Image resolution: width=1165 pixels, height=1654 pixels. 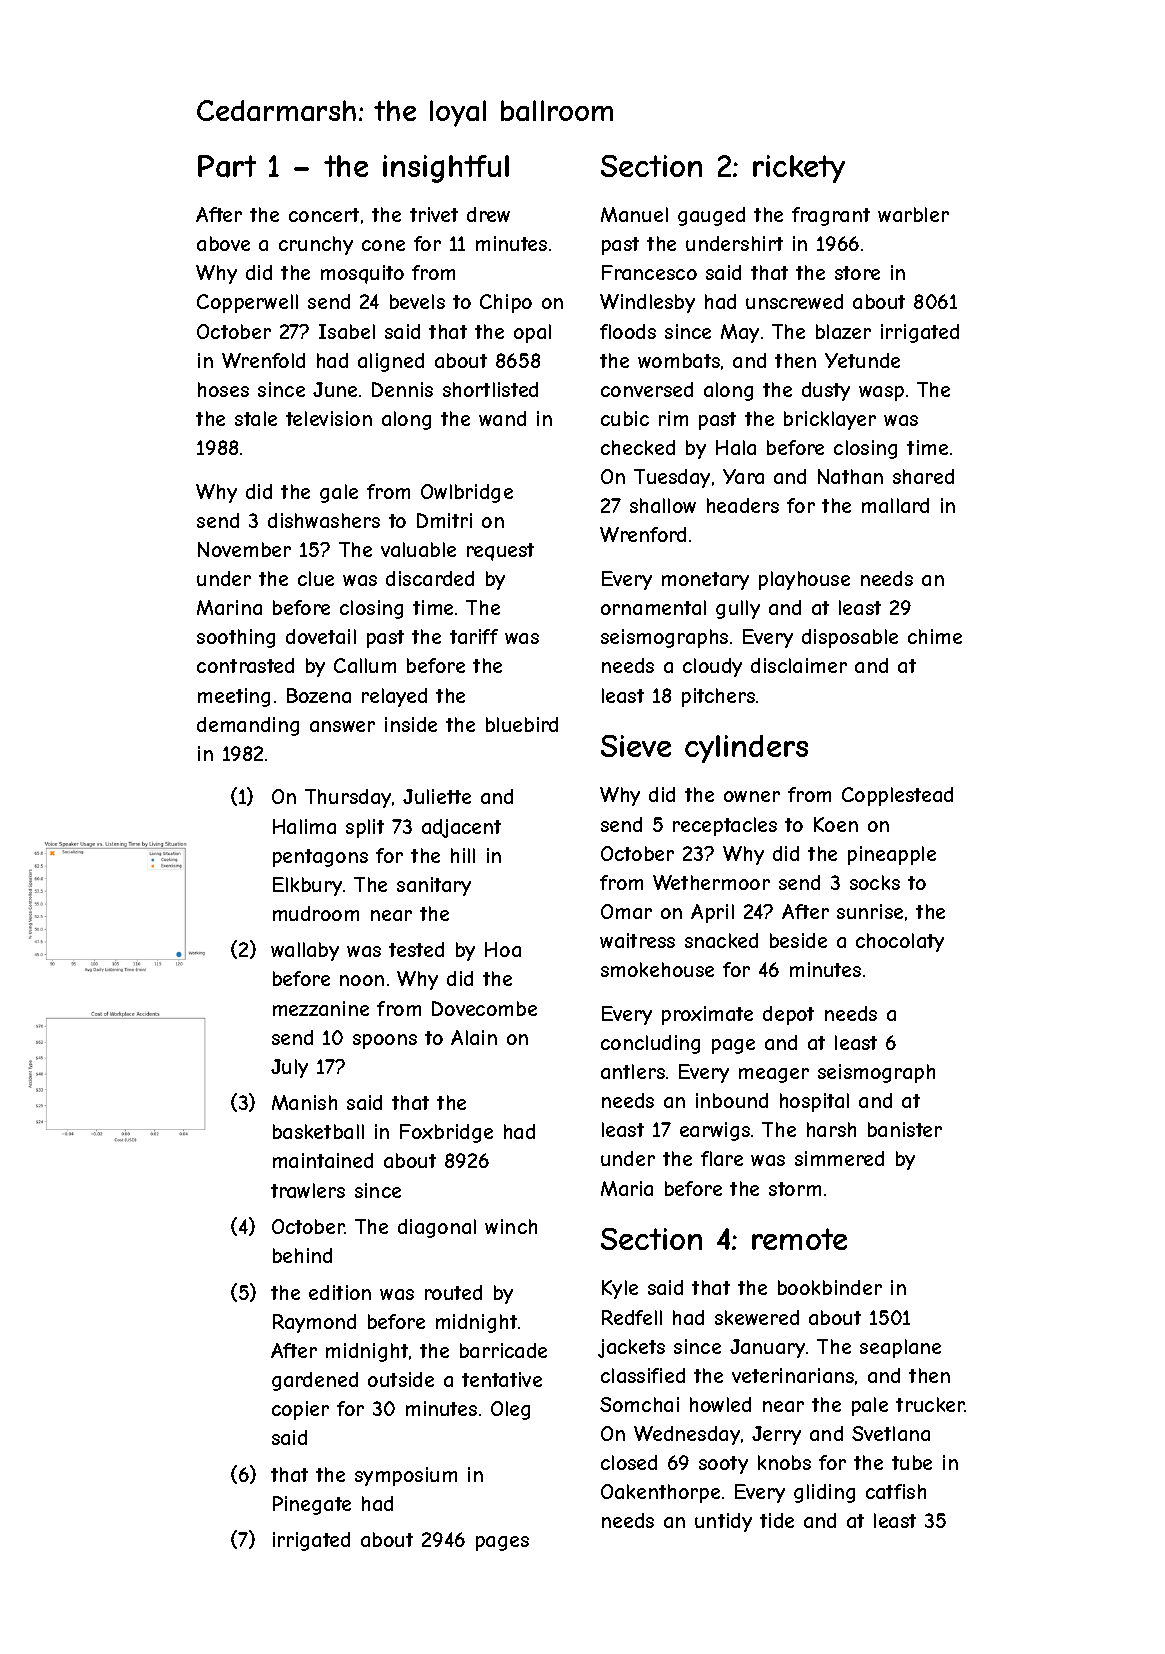 I want to click on Pinegate, so click(x=312, y=1505).
